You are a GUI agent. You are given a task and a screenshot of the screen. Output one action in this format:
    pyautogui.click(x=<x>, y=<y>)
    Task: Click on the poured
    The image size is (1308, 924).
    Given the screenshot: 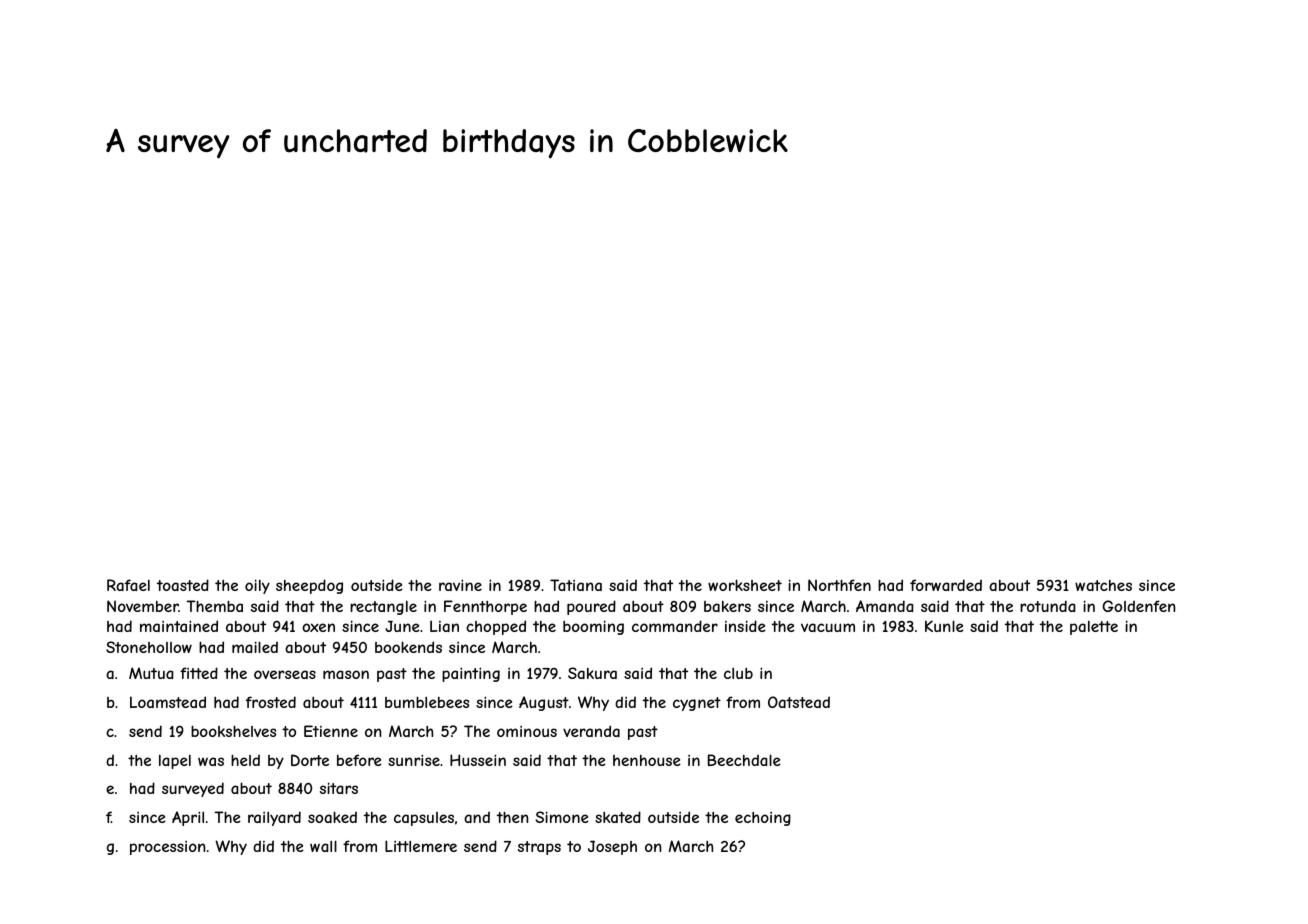 What is the action you would take?
    pyautogui.click(x=591, y=607)
